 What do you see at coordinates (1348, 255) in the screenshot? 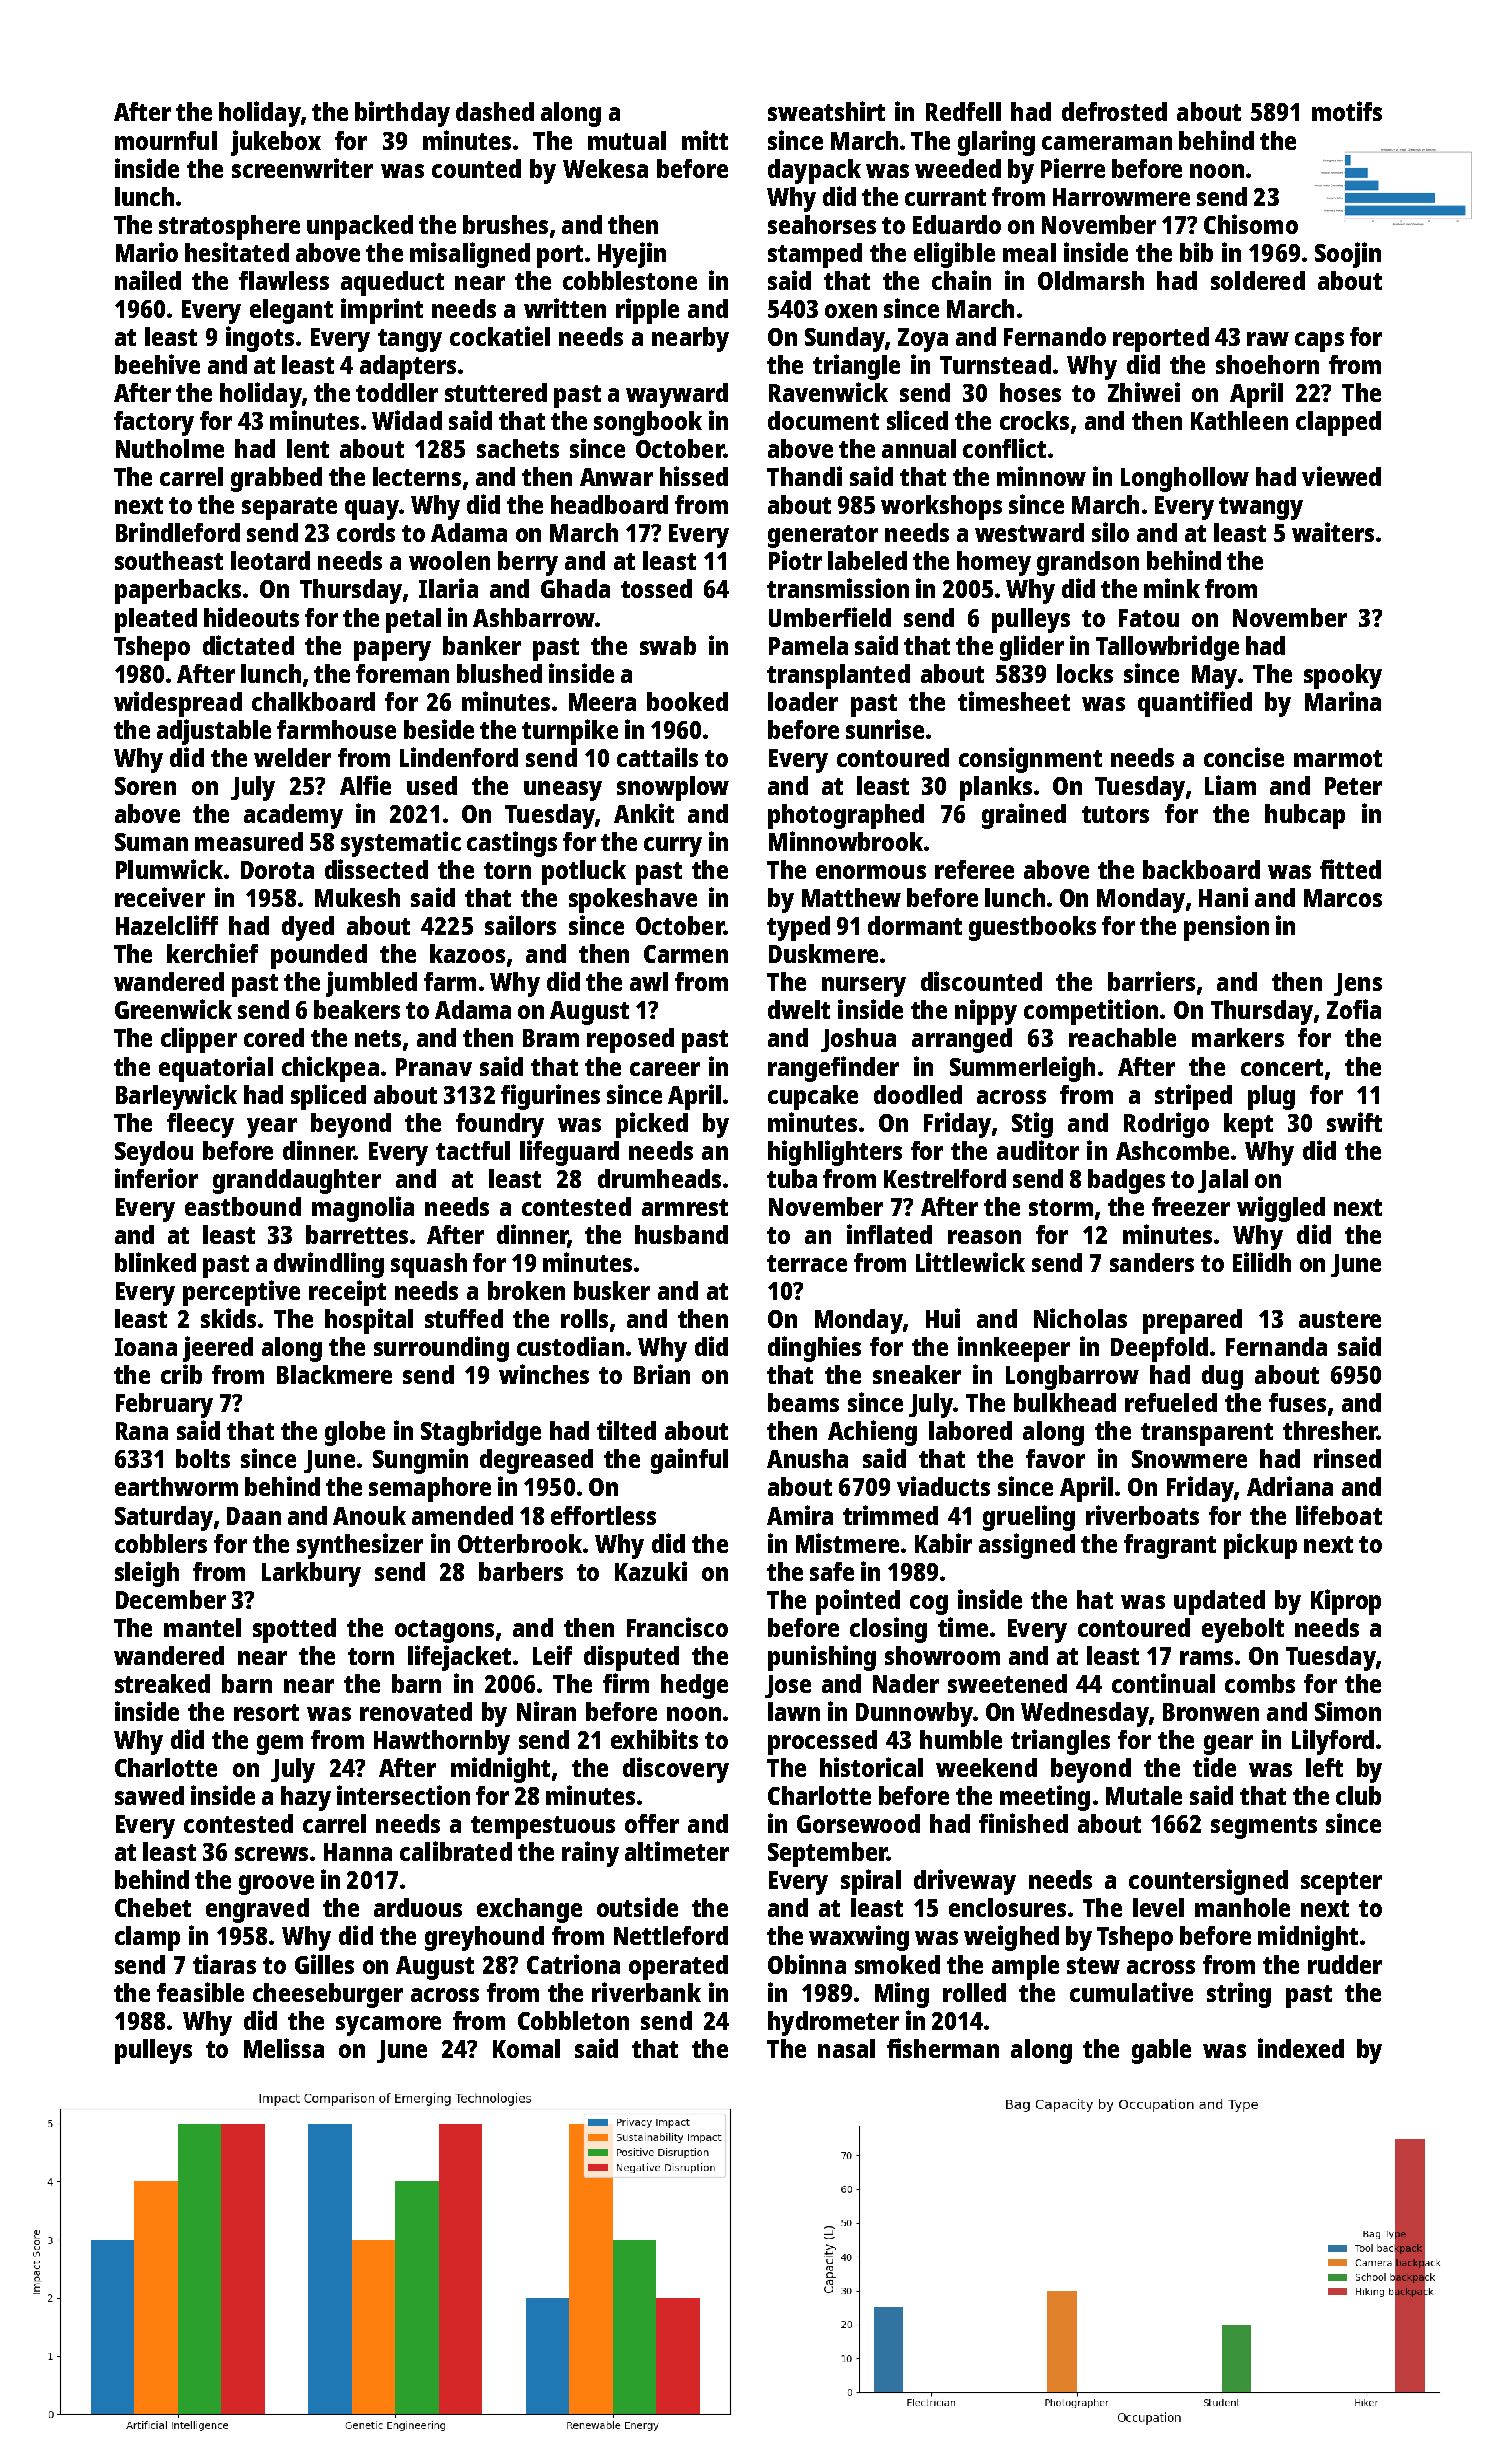
I see `Soojin` at bounding box center [1348, 255].
